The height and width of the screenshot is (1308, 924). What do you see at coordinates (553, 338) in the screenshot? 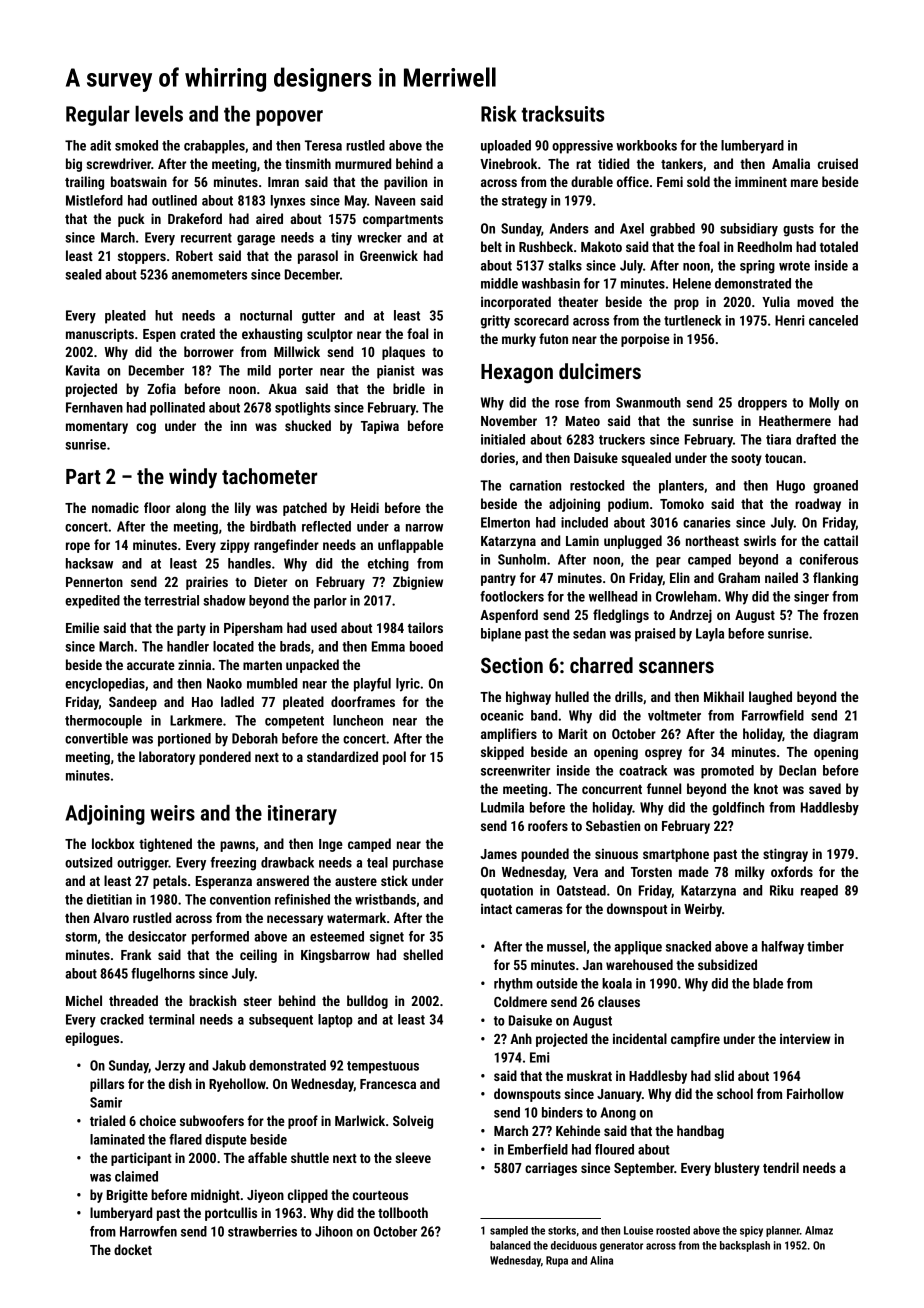
I see `futon` at bounding box center [553, 338].
